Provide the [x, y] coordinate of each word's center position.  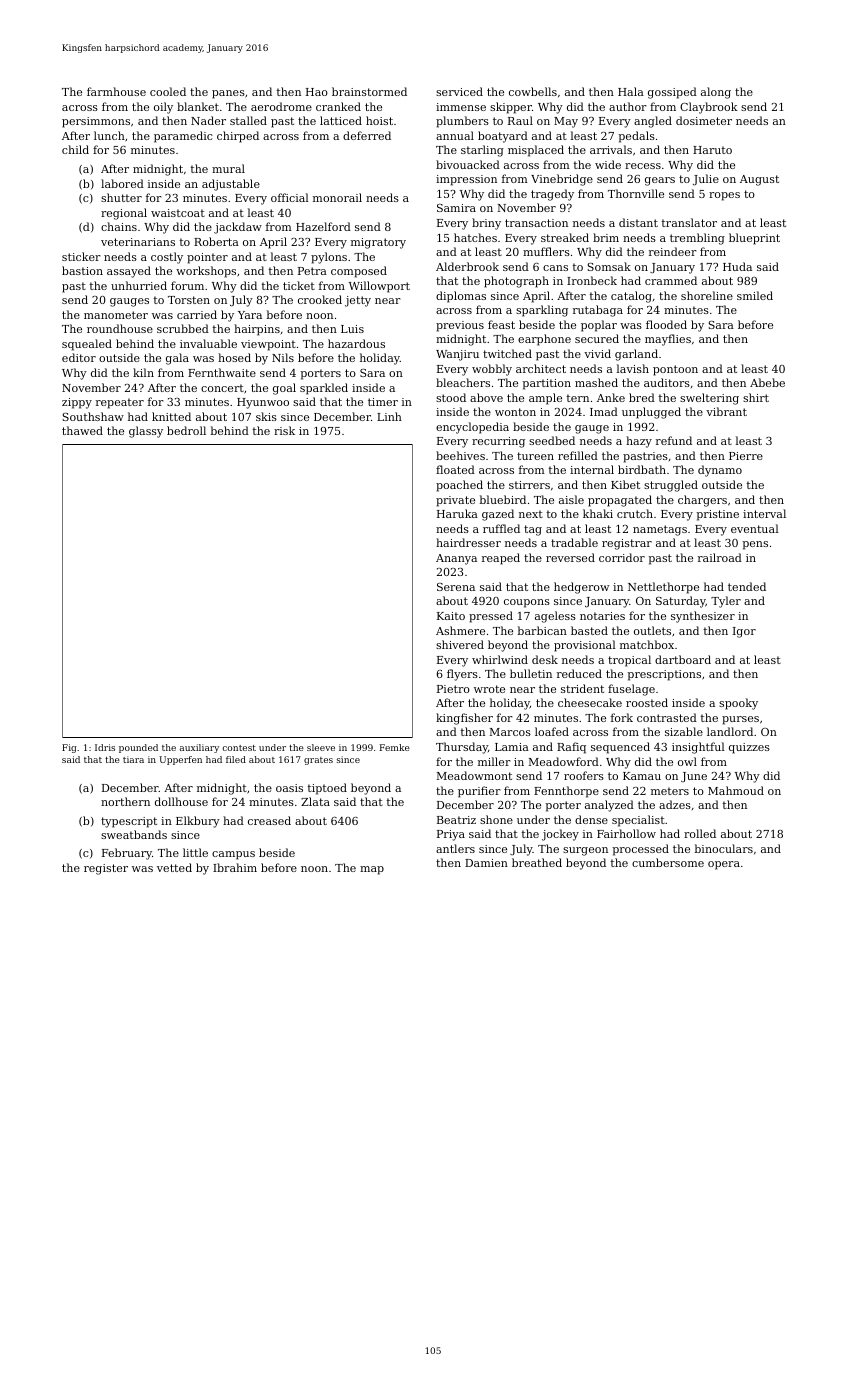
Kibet [625, 484]
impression [466, 180]
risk [284, 430]
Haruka [457, 513]
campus [233, 855]
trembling [697, 239]
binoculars [724, 848]
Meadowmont [474, 775]
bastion [82, 270]
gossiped [672, 93]
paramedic [183, 137]
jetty [358, 301]
